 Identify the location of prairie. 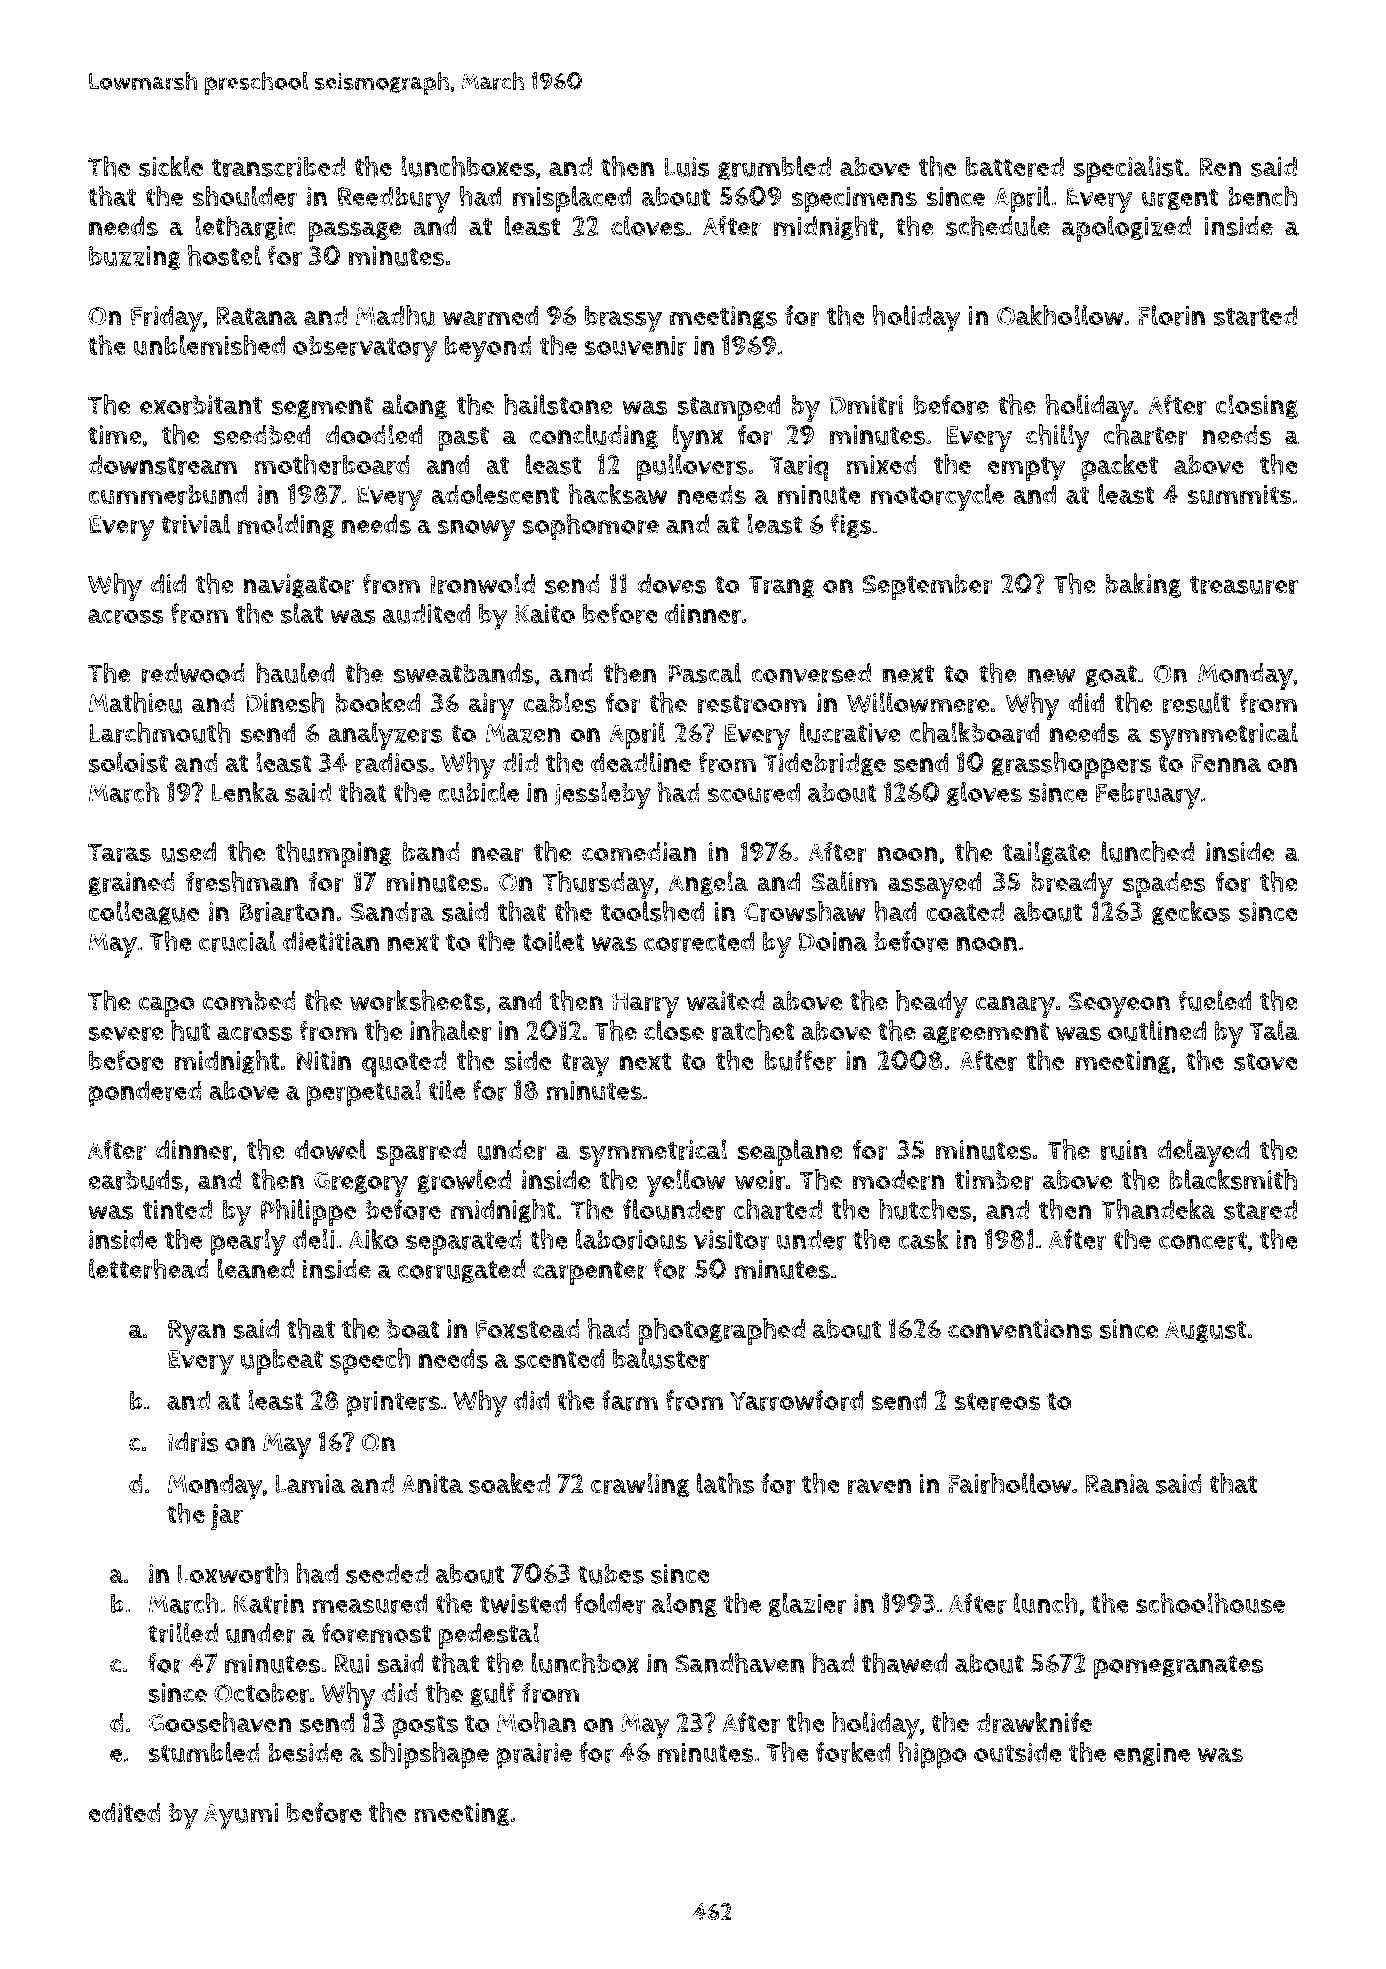
(534, 1756).
